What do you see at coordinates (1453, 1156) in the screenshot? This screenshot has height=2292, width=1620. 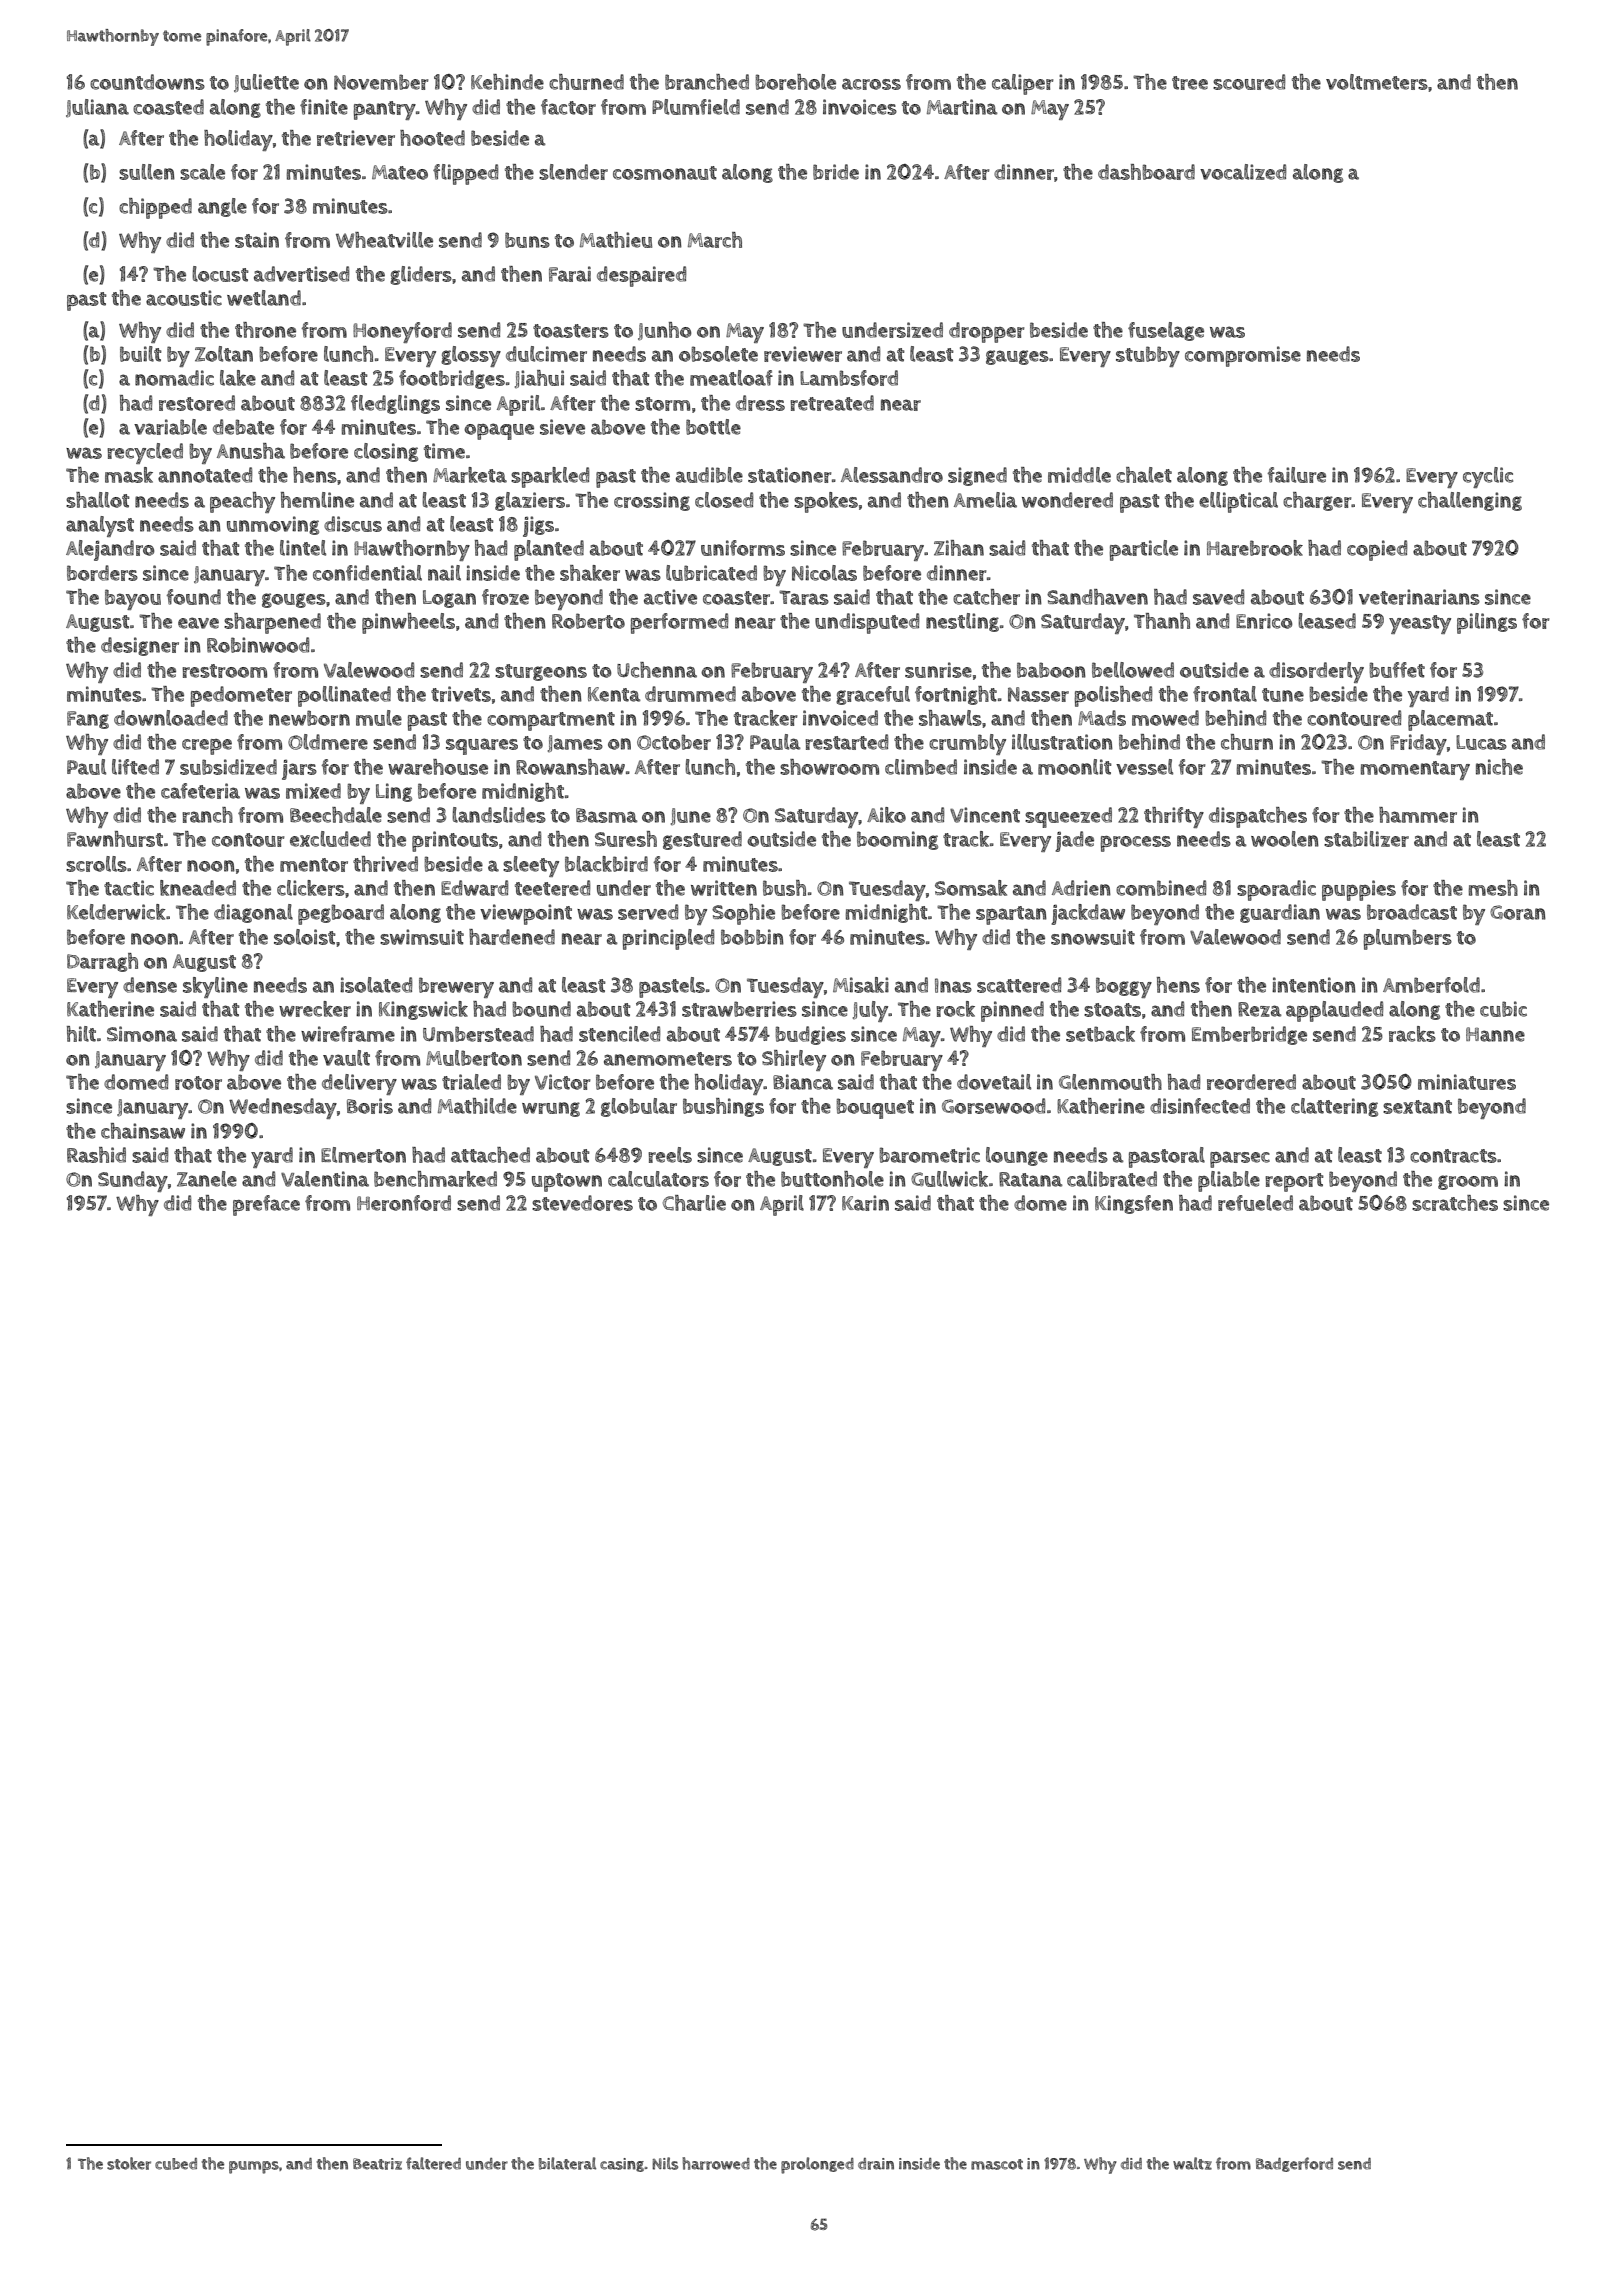 I see `contracts` at bounding box center [1453, 1156].
